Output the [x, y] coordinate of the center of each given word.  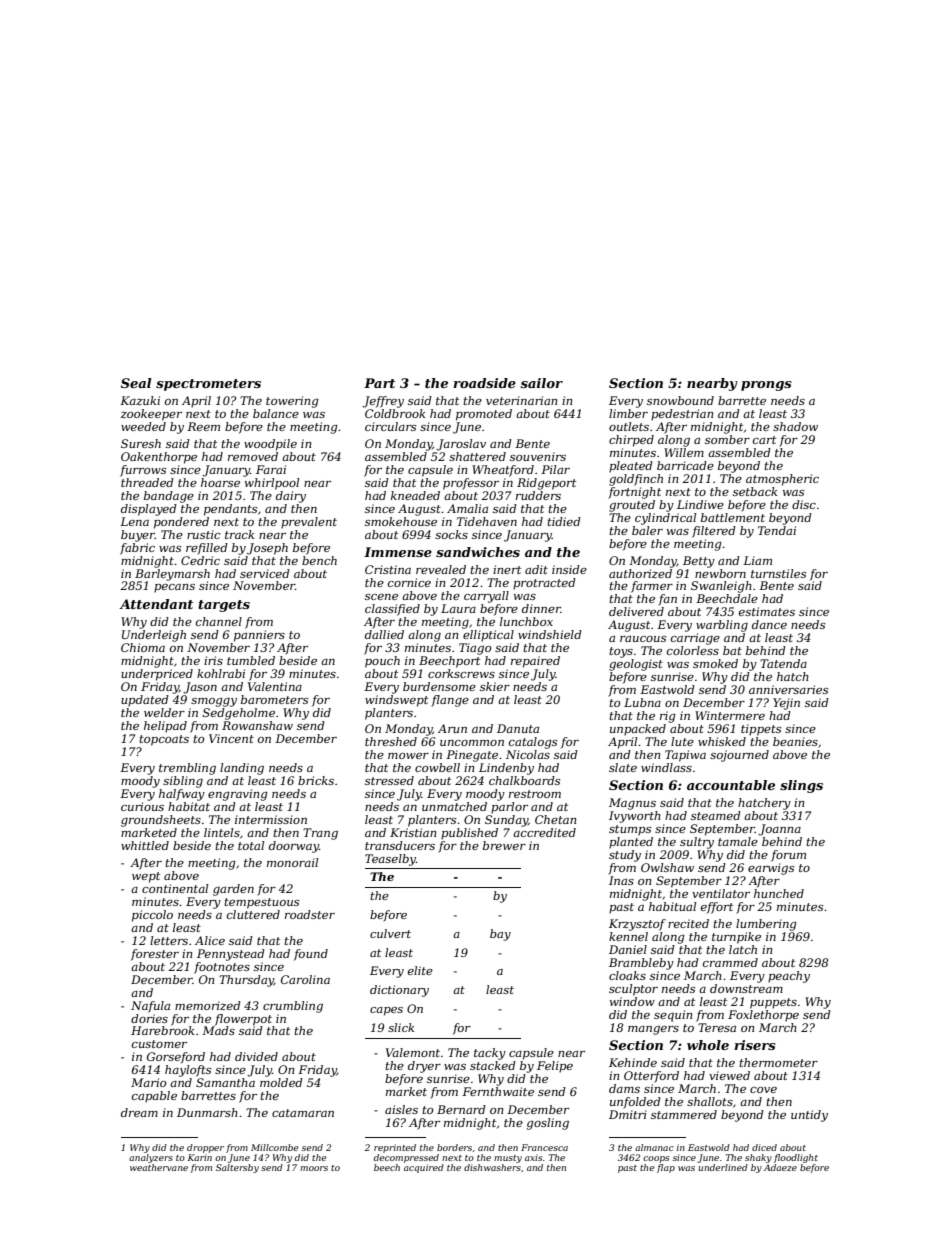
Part [379, 383]
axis [533, 1157]
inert [507, 569]
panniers [259, 636]
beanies [795, 741]
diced [764, 1147]
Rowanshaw [257, 725]
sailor [541, 383]
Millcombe [275, 1147]
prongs [766, 386]
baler [647, 530]
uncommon [472, 743]
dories [149, 1018]
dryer [424, 1067]
